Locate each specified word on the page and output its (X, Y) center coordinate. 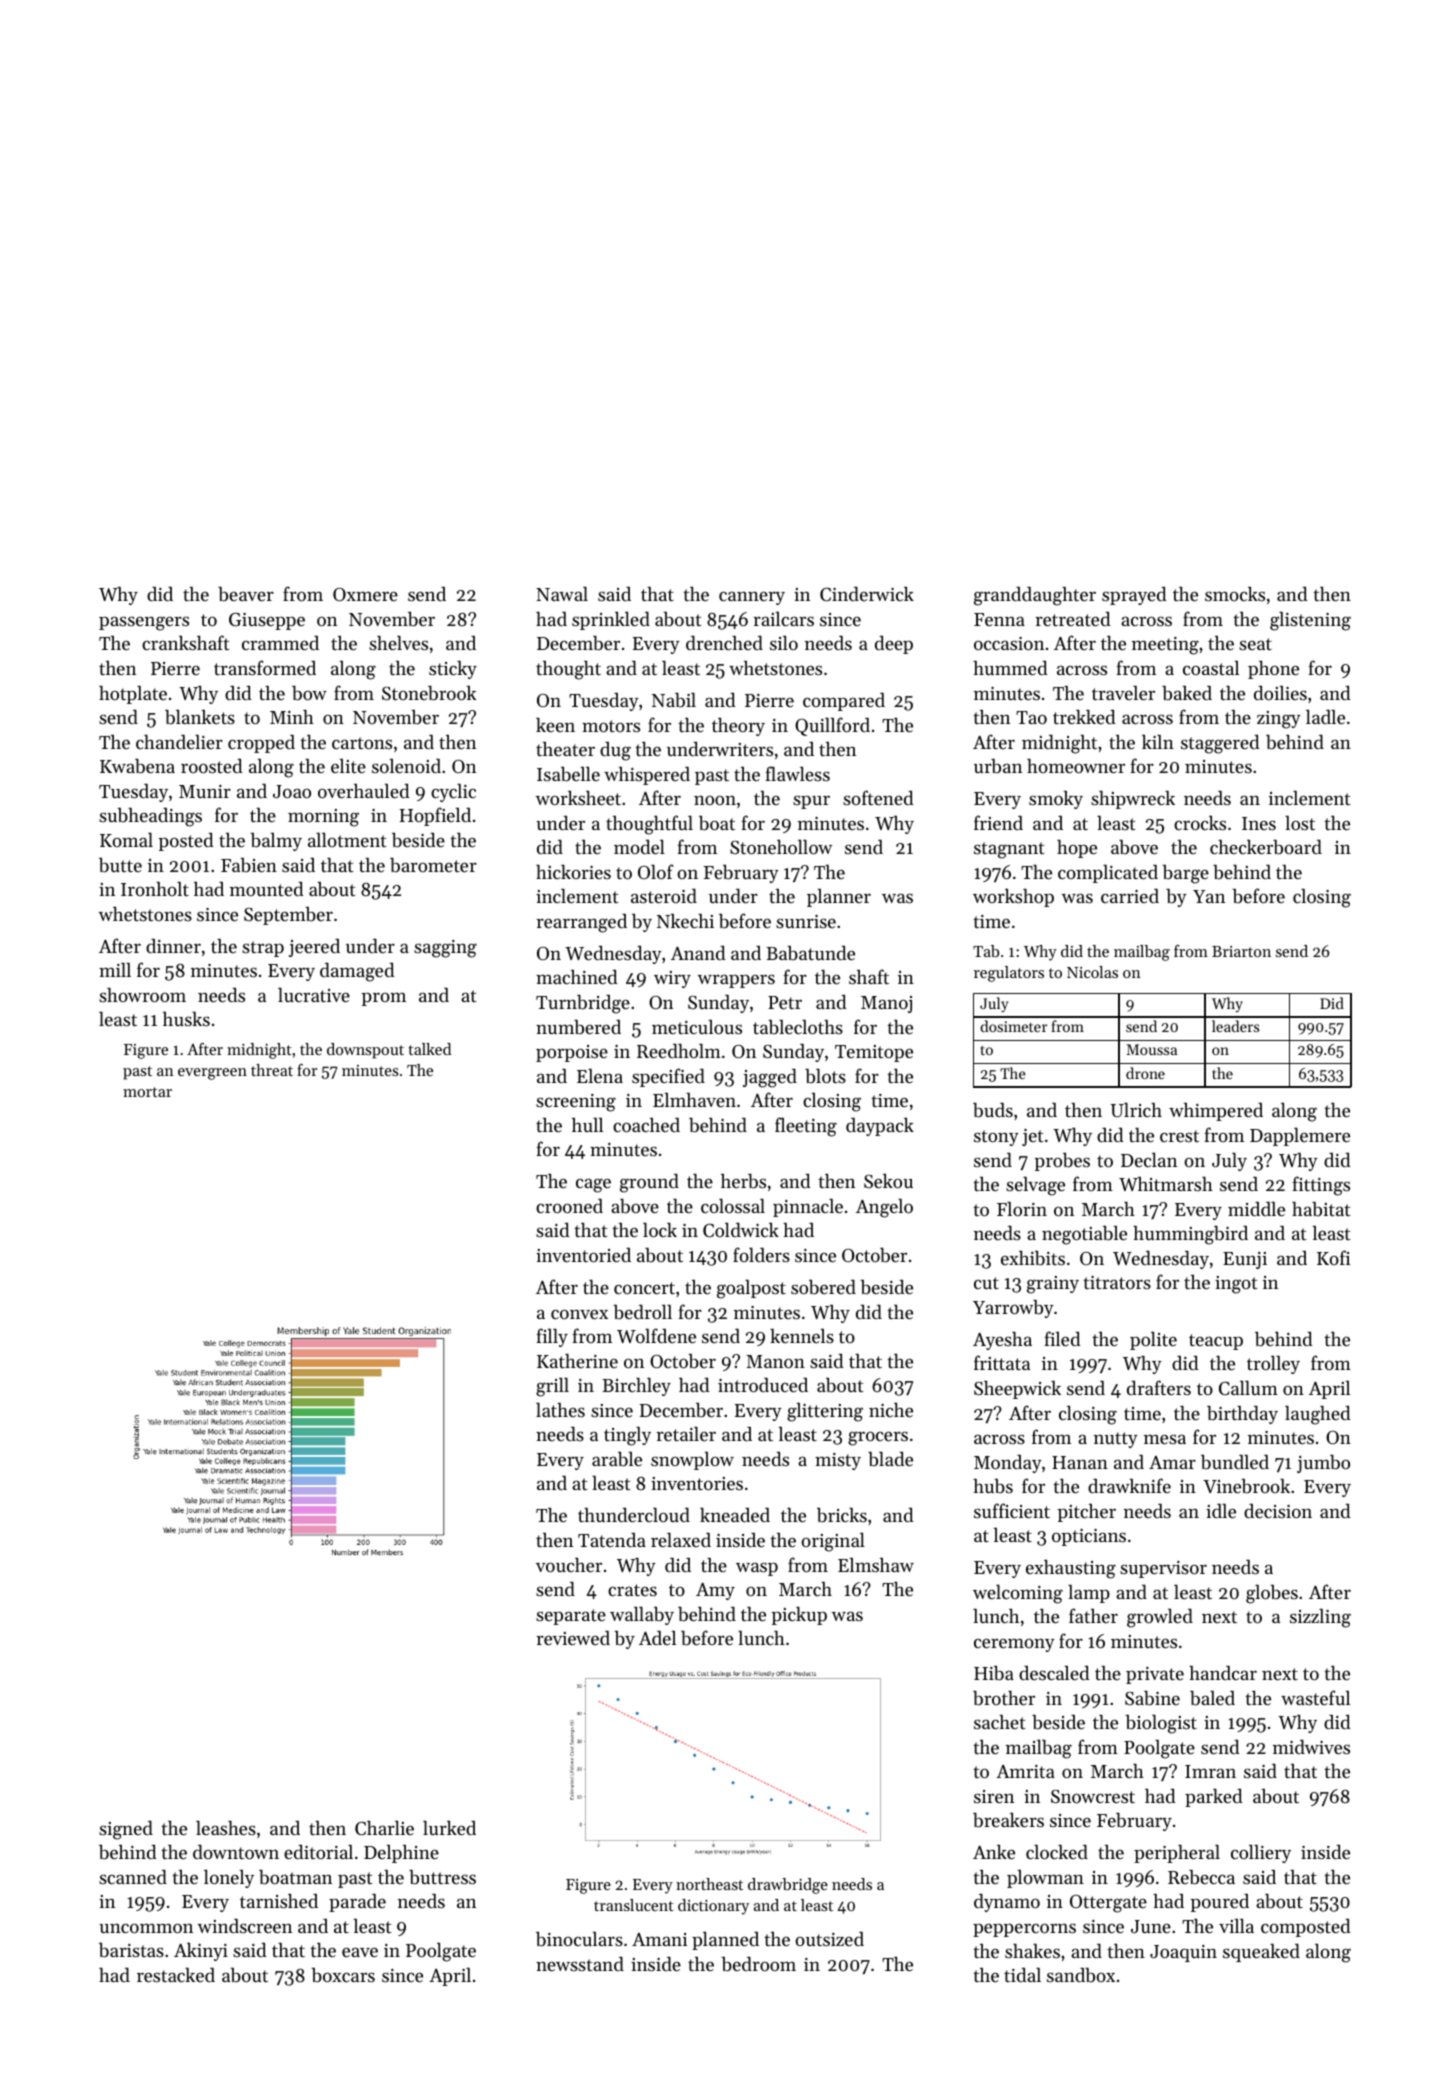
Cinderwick (867, 594)
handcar (1223, 1673)
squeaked (1261, 1953)
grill (552, 1387)
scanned (133, 1877)
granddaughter (1035, 596)
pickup (799, 1615)
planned (725, 1940)
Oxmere (365, 594)
